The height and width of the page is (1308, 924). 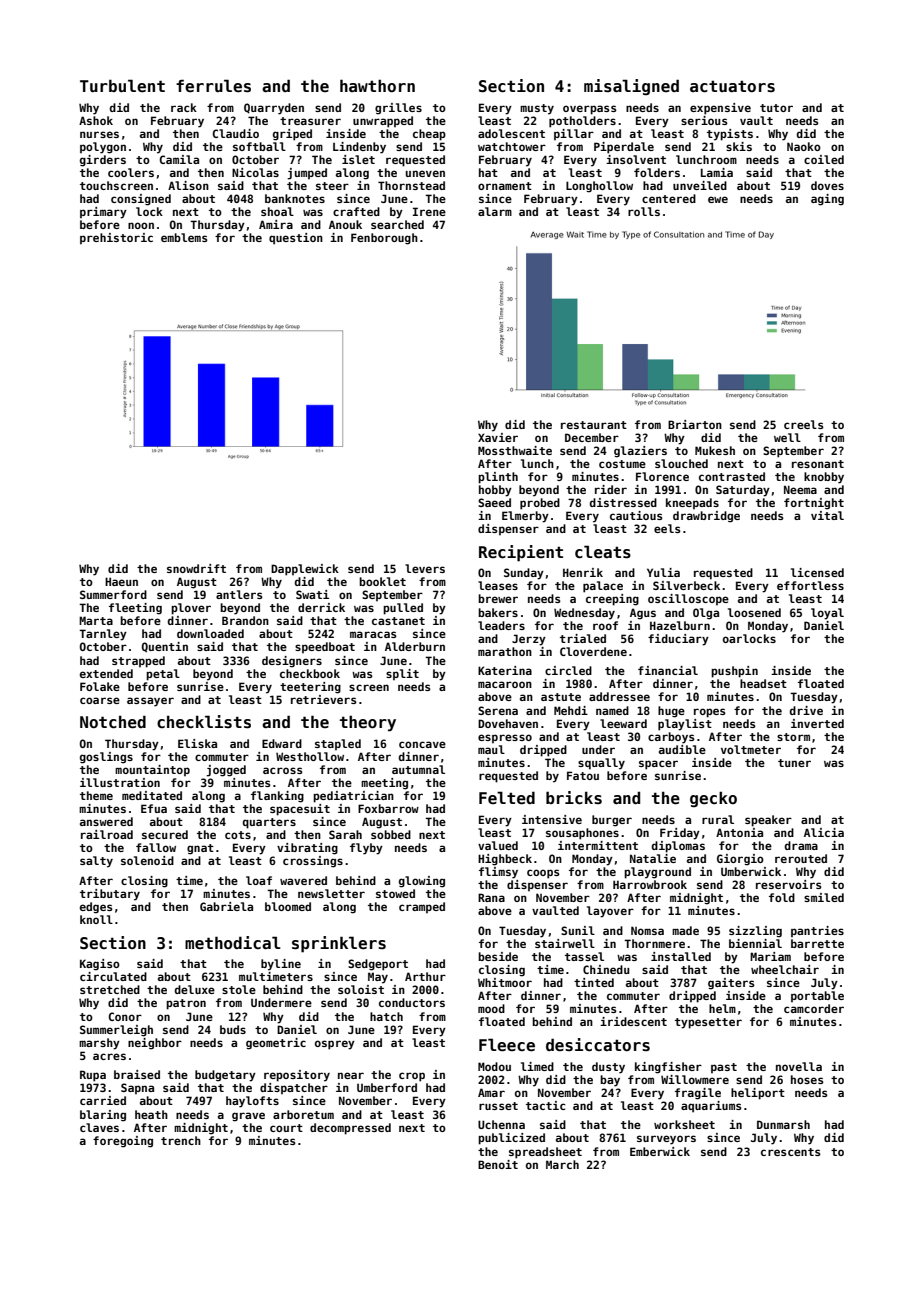 What do you see at coordinates (818, 464) in the page?
I see `resonant` at bounding box center [818, 464].
